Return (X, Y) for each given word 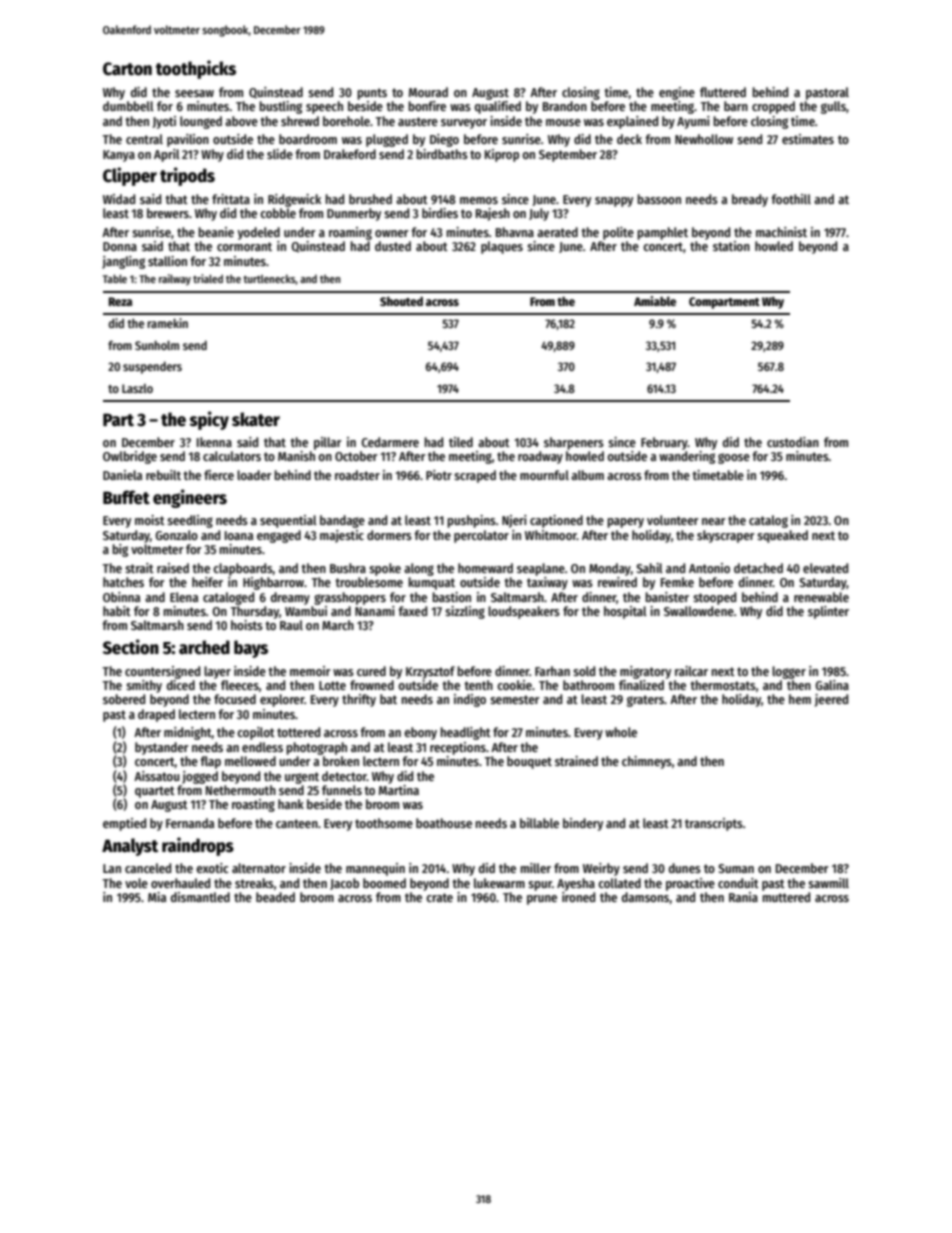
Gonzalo (176, 535)
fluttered (723, 92)
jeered (831, 700)
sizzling (465, 612)
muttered (786, 897)
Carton (127, 69)
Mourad (428, 92)
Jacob (344, 884)
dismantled (200, 897)
